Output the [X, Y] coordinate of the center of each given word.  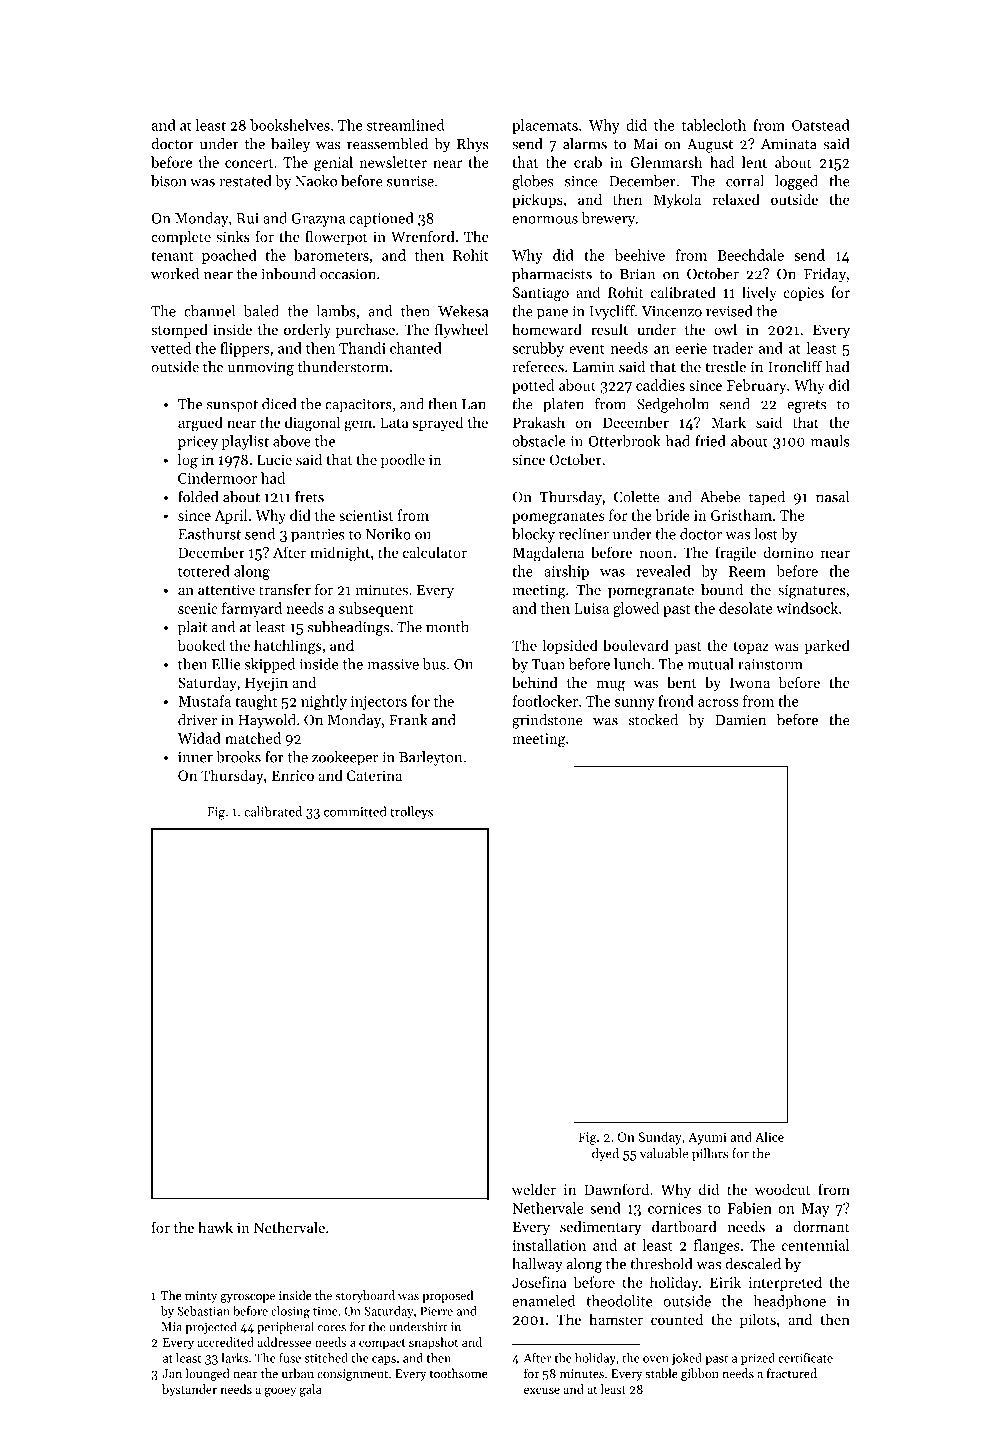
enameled [543, 1301]
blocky [533, 535]
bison [169, 181]
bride [672, 515]
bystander [189, 1390]
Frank [408, 720]
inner [195, 757]
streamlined [406, 125]
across [718, 703]
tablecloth [714, 125]
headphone [789, 1302]
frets [309, 497]
